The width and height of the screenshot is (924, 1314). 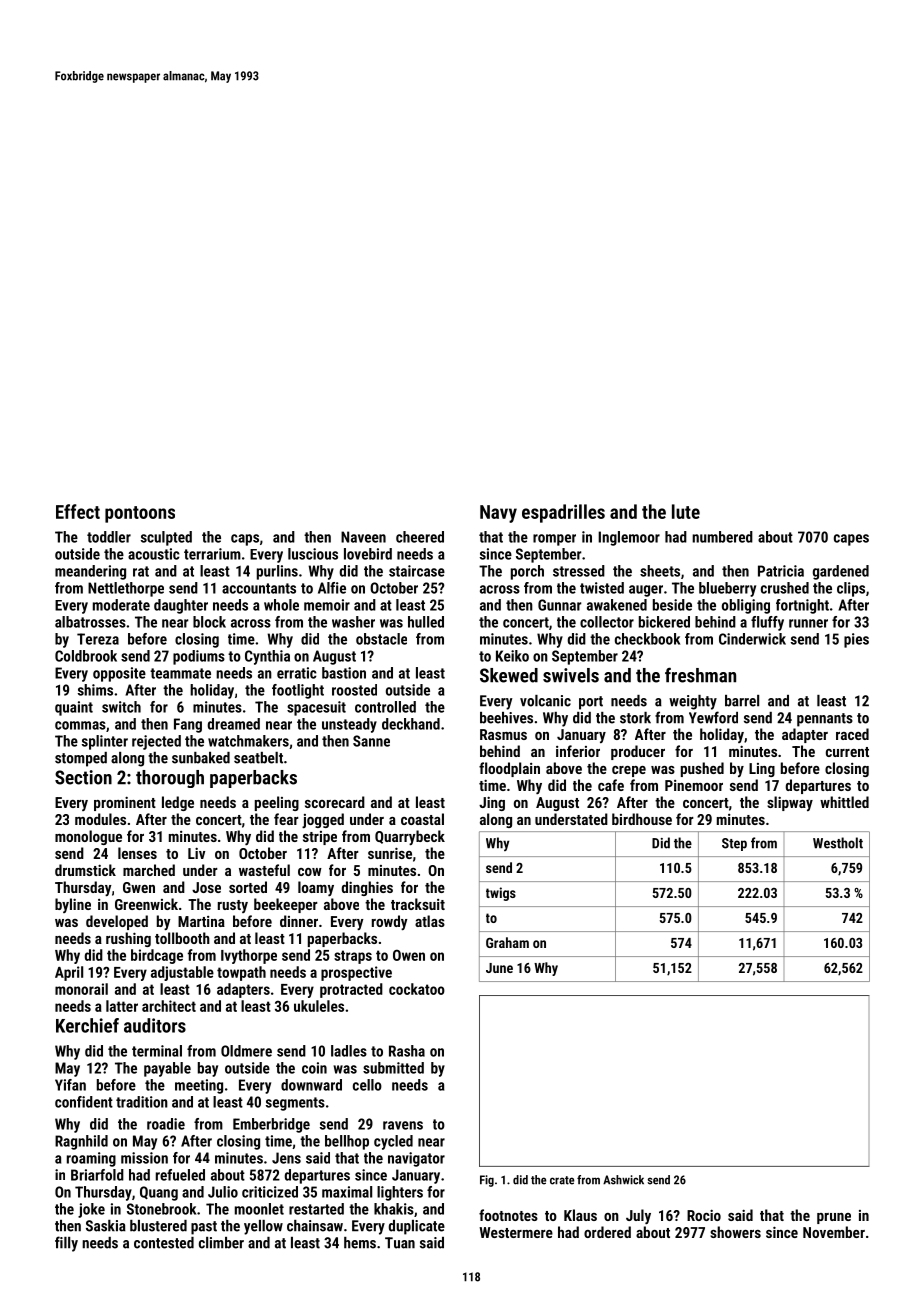 What do you see at coordinates (400, 1243) in the screenshot?
I see `Tuan` at bounding box center [400, 1243].
